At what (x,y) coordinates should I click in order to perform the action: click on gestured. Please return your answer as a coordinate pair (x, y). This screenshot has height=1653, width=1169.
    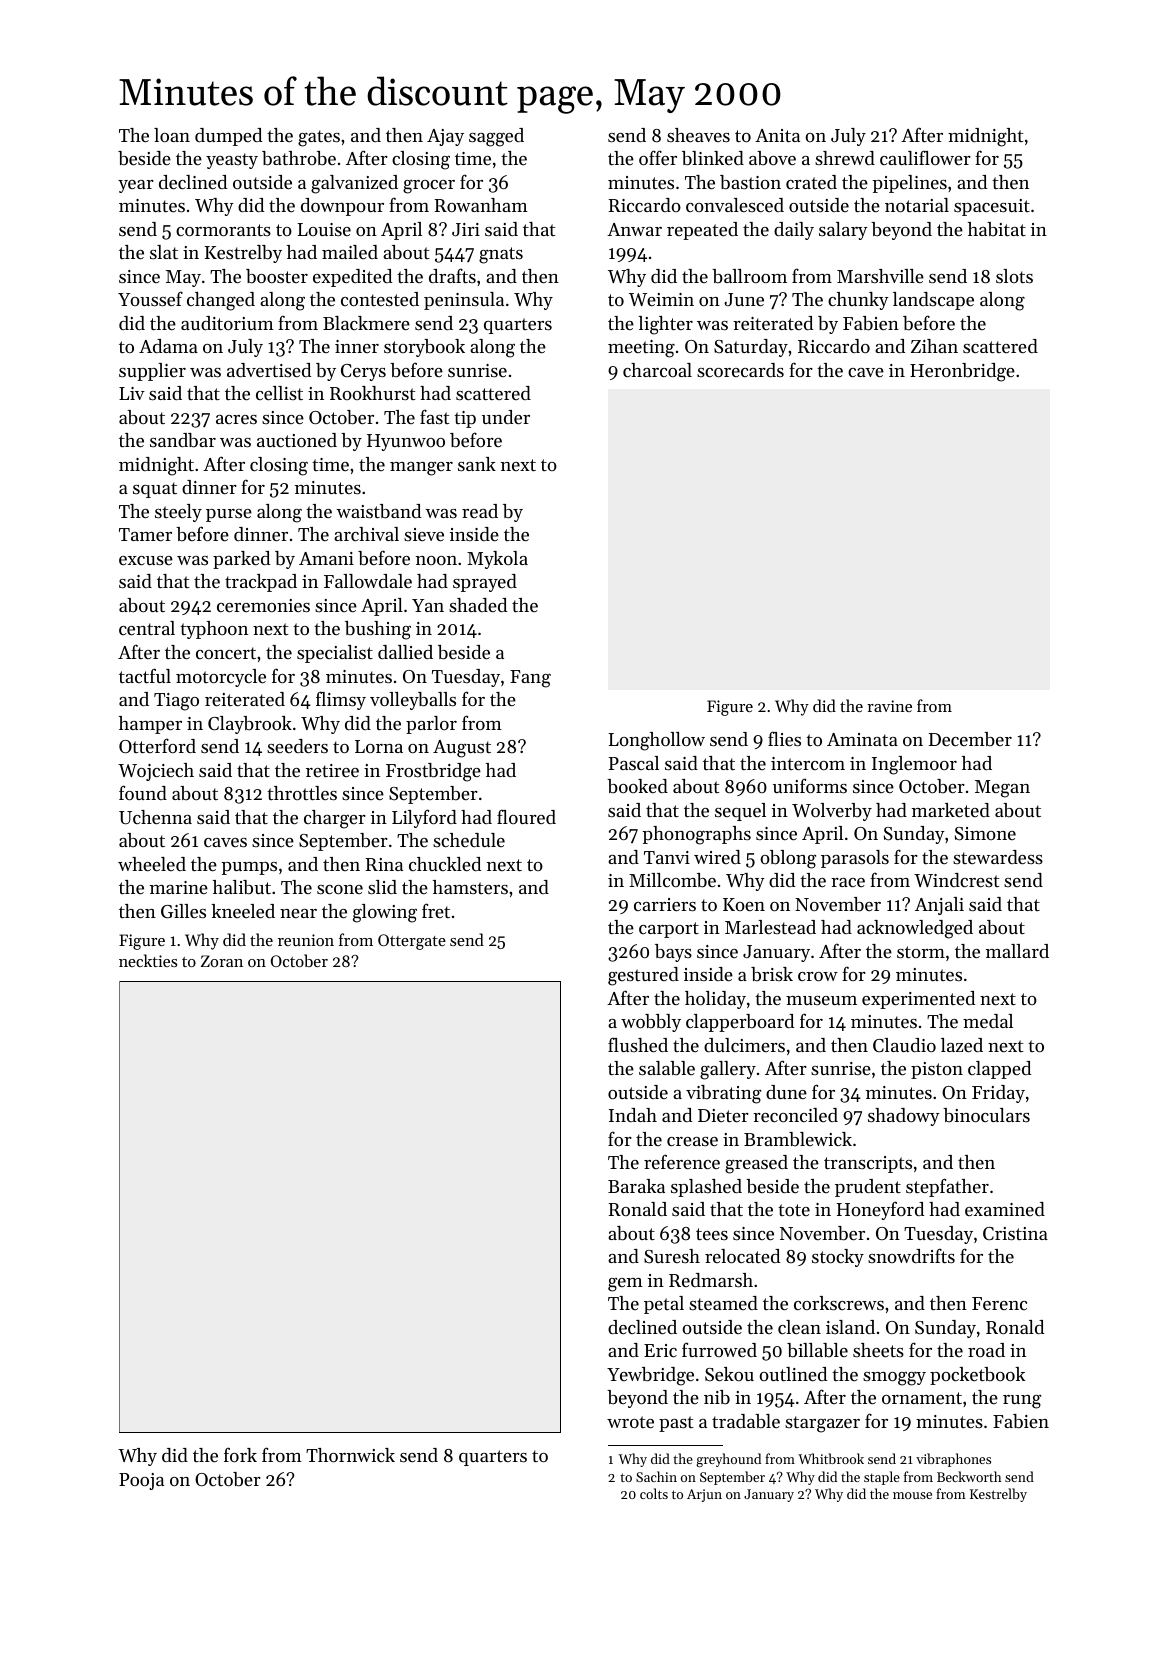
    Looking at the image, I should click on (643, 976).
